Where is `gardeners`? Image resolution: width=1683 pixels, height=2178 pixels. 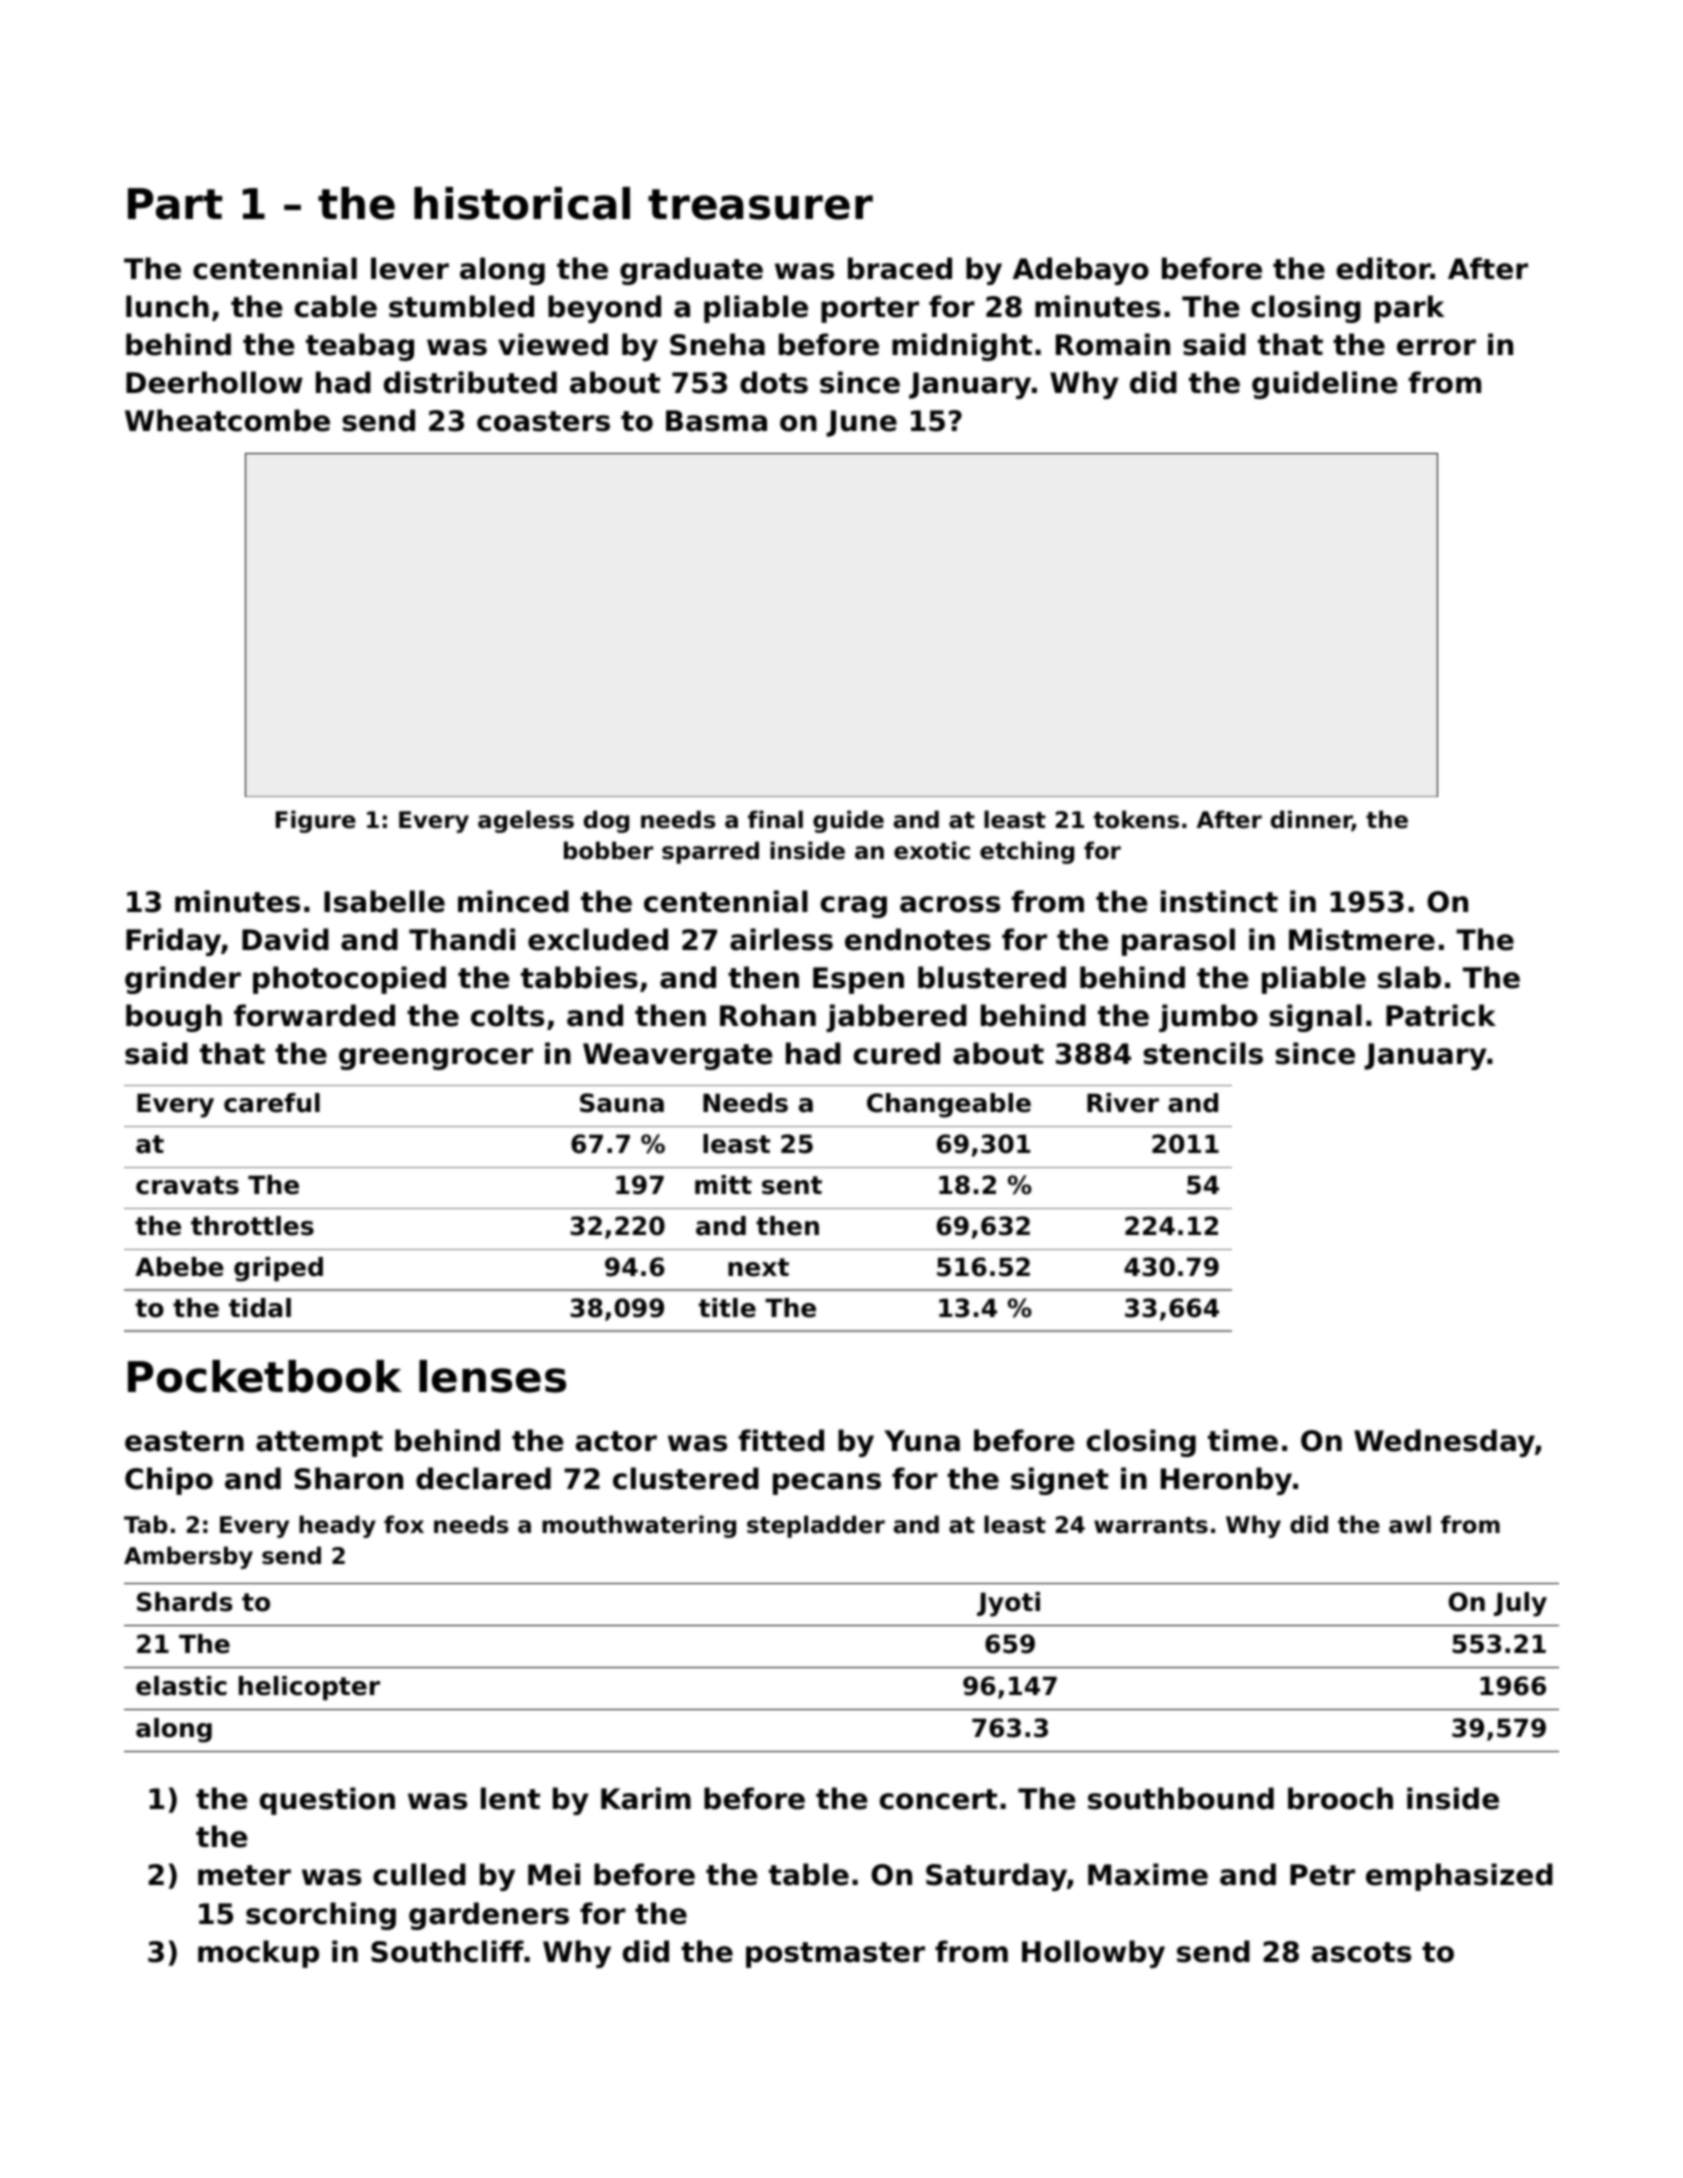
gardeners is located at coordinates (489, 1916).
